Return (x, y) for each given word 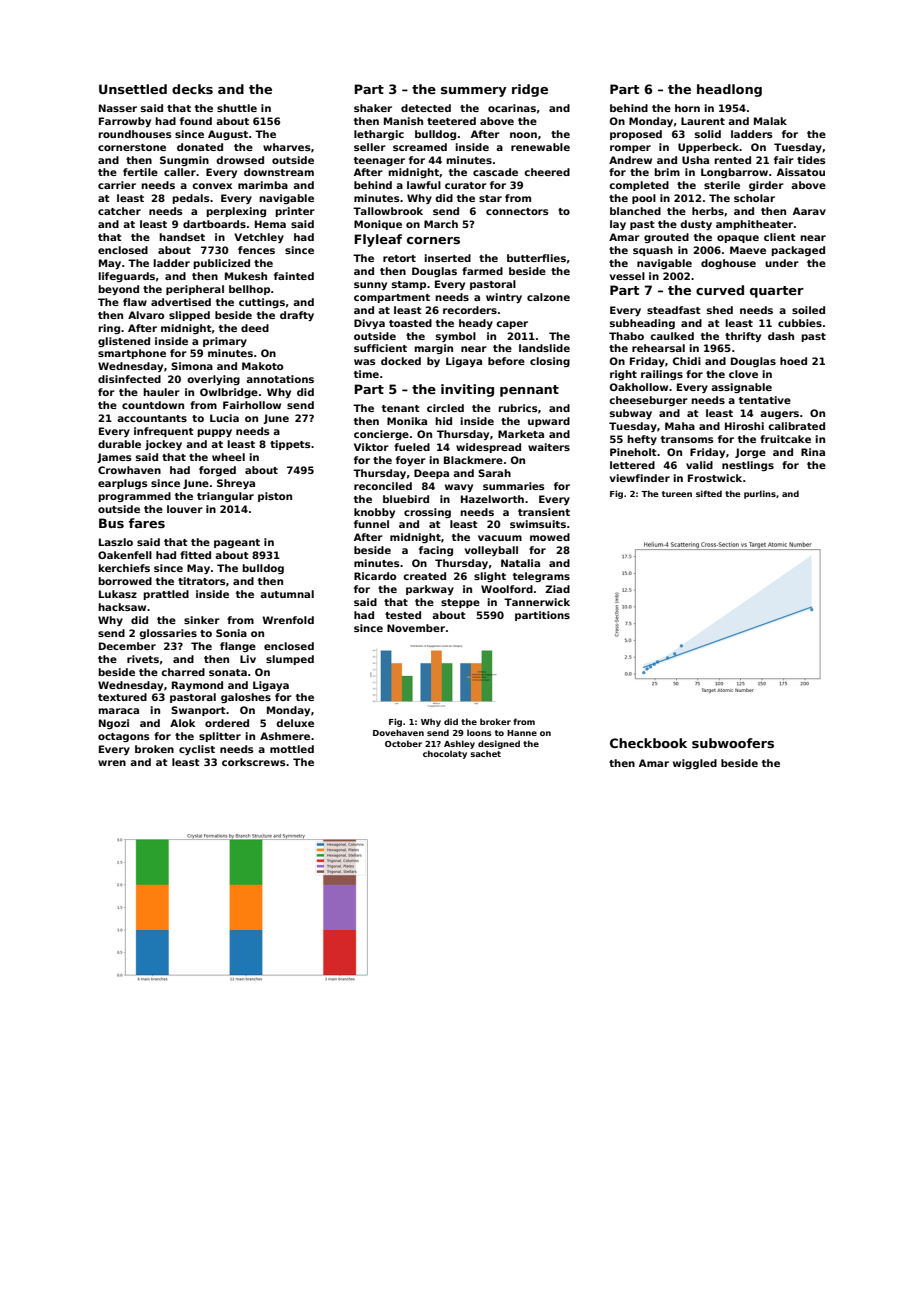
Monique (378, 225)
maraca (118, 711)
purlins (760, 494)
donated (200, 147)
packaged (798, 251)
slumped (290, 660)
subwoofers (733, 743)
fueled (412, 447)
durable (119, 444)
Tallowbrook (388, 211)
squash (653, 251)
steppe (460, 603)
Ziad (557, 589)
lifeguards (126, 277)
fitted (195, 555)
